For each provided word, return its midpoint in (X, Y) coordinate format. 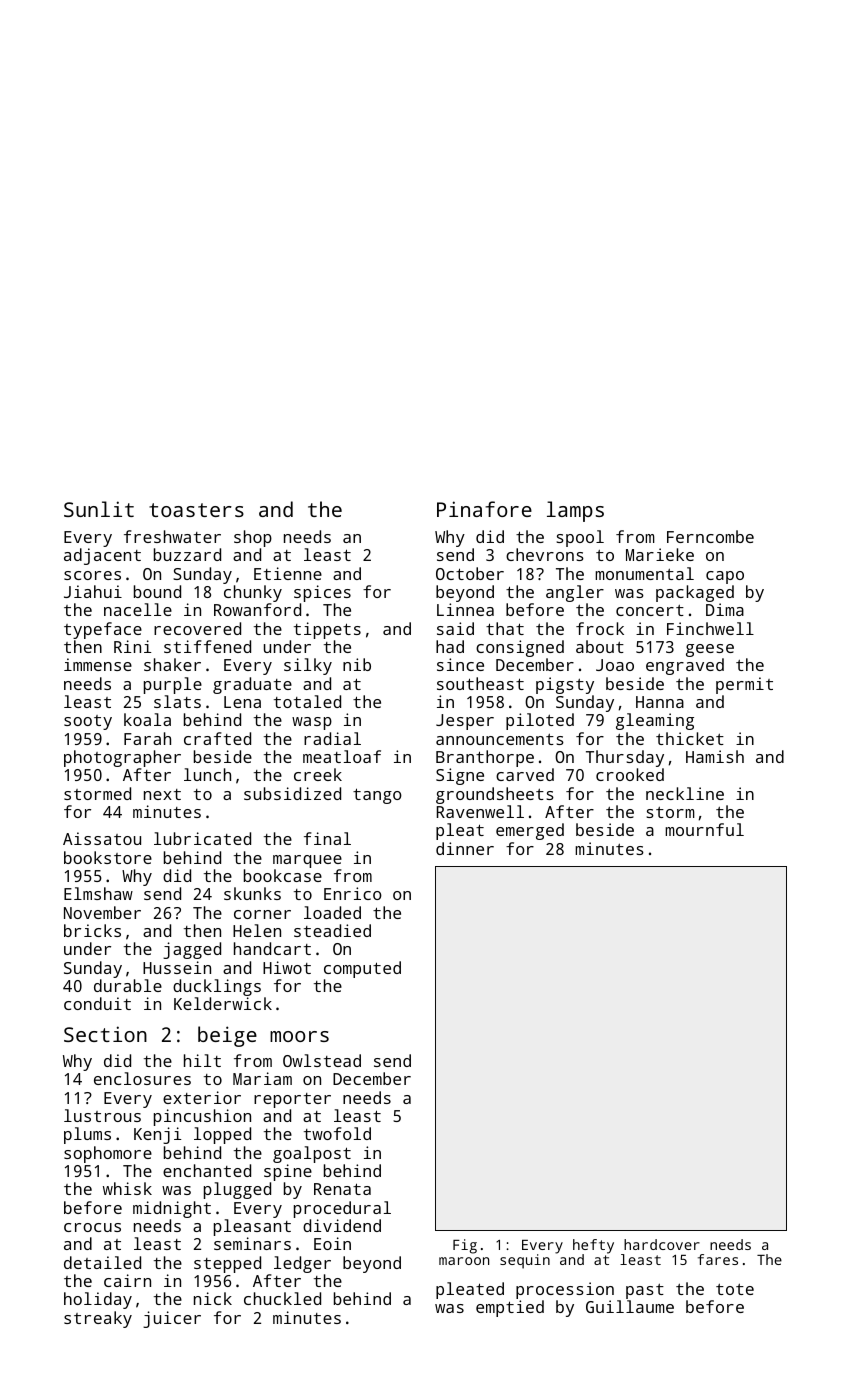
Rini (132, 646)
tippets (327, 630)
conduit (97, 1003)
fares (718, 1259)
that (505, 628)
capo (725, 577)
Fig (465, 1246)
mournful (704, 829)
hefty (593, 1246)
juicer (172, 1319)
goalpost (312, 1154)
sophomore (108, 1154)
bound (157, 591)
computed (362, 969)
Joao (615, 665)
